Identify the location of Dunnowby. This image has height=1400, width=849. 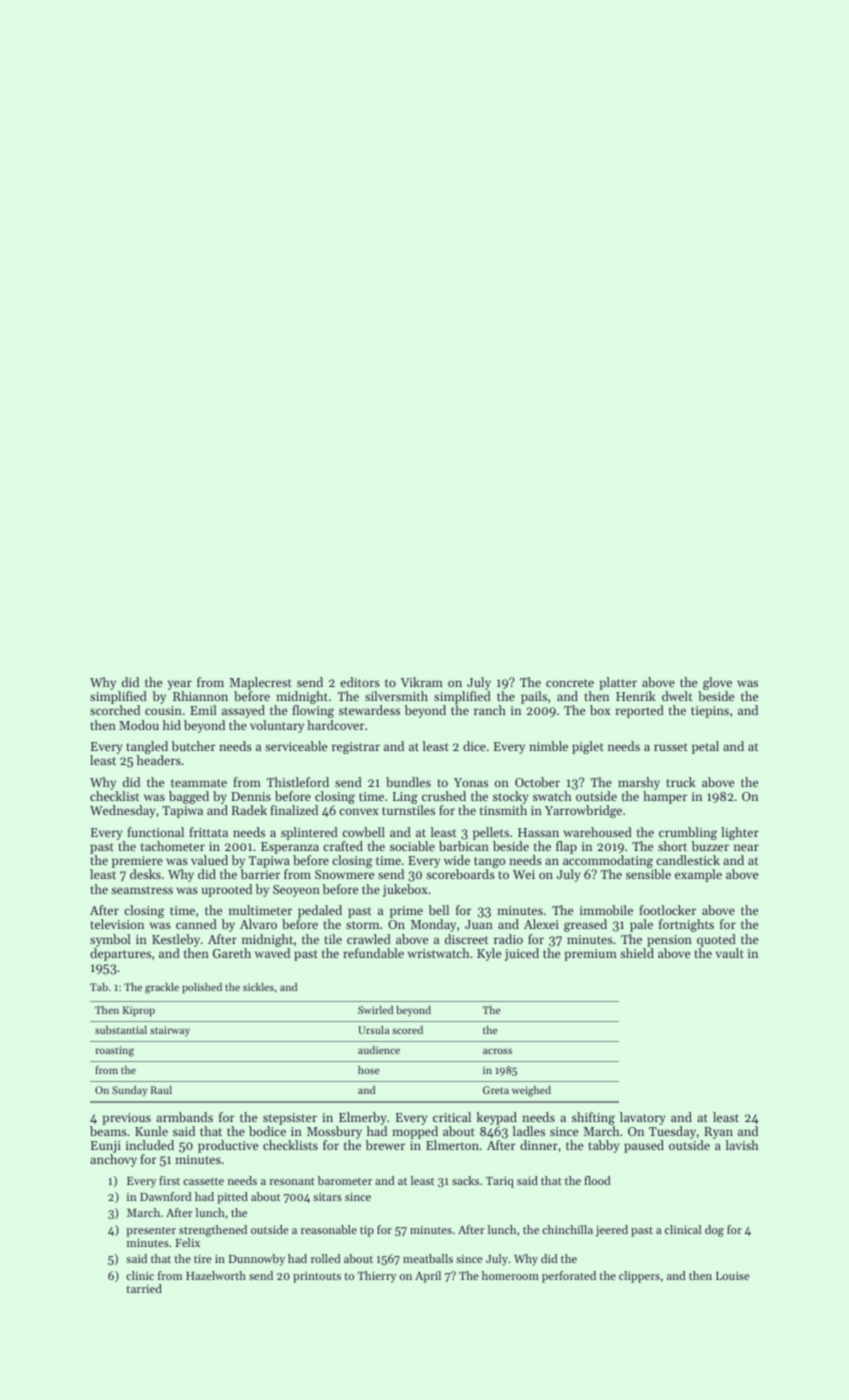
(257, 1260).
